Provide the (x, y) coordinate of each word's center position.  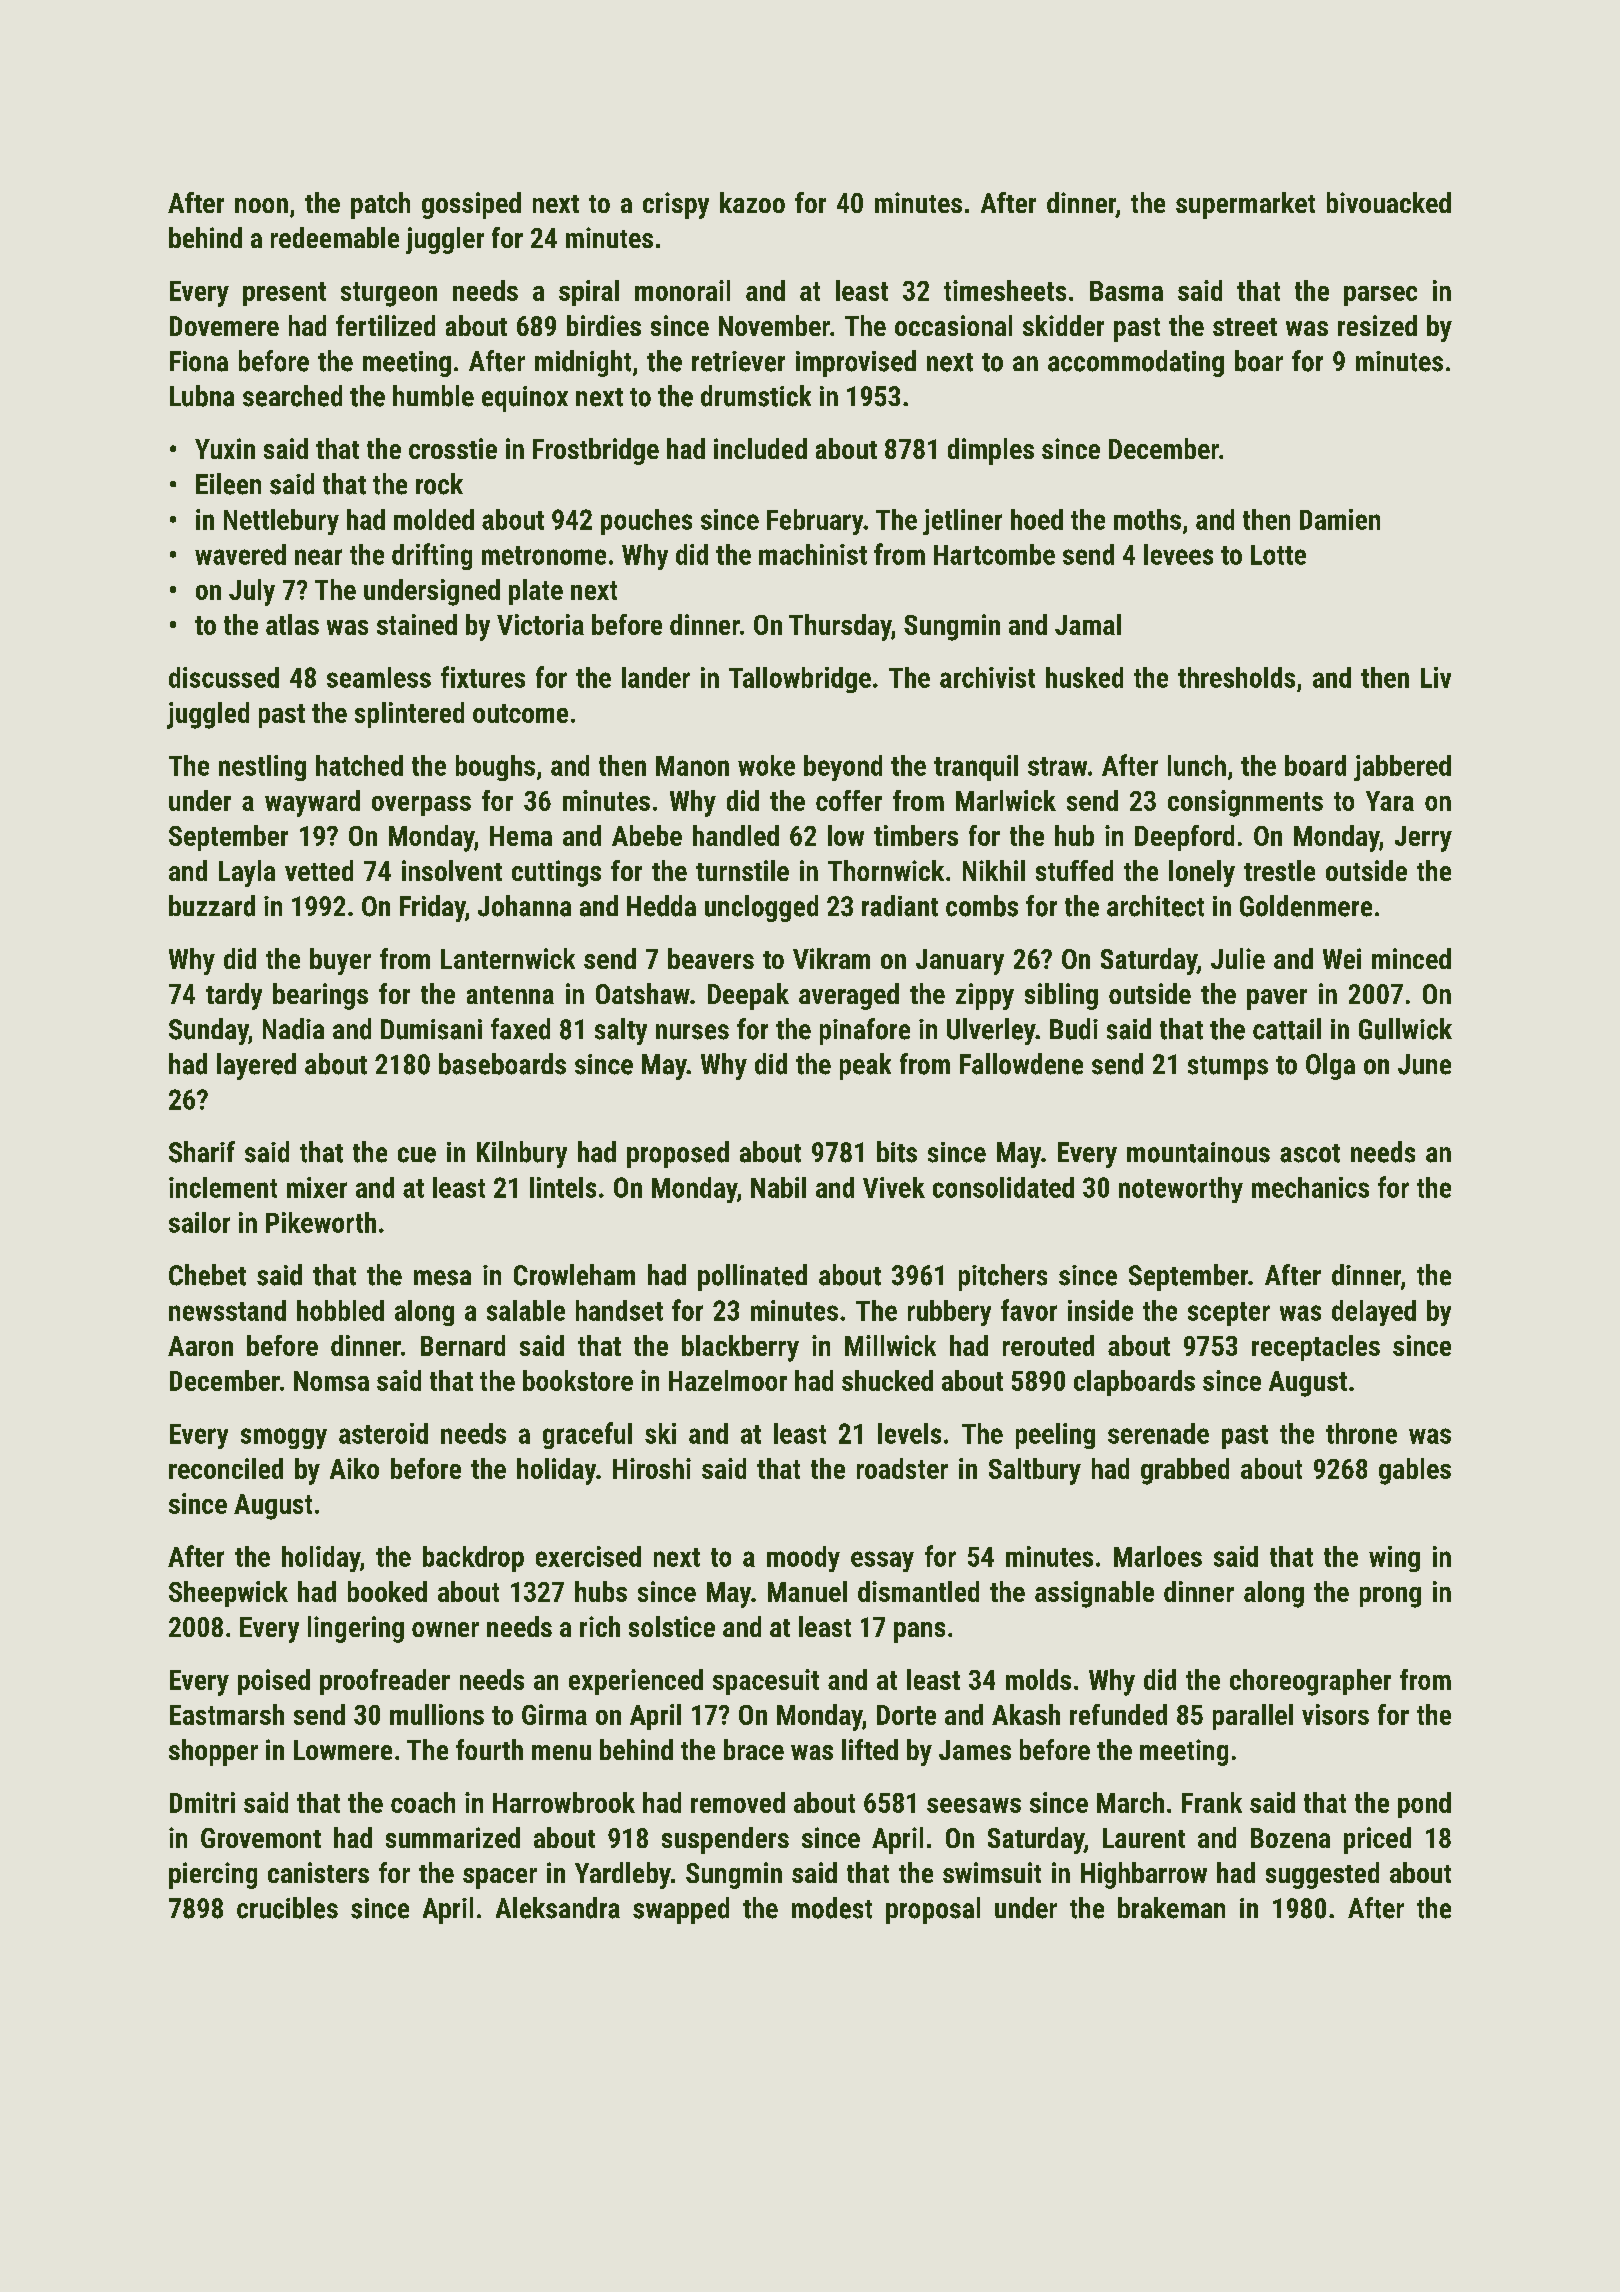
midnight (583, 363)
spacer (500, 1878)
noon (261, 205)
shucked (887, 1380)
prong (1390, 1597)
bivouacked (1389, 202)
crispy (676, 205)
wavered (240, 554)
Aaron (200, 1346)
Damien (1340, 519)
